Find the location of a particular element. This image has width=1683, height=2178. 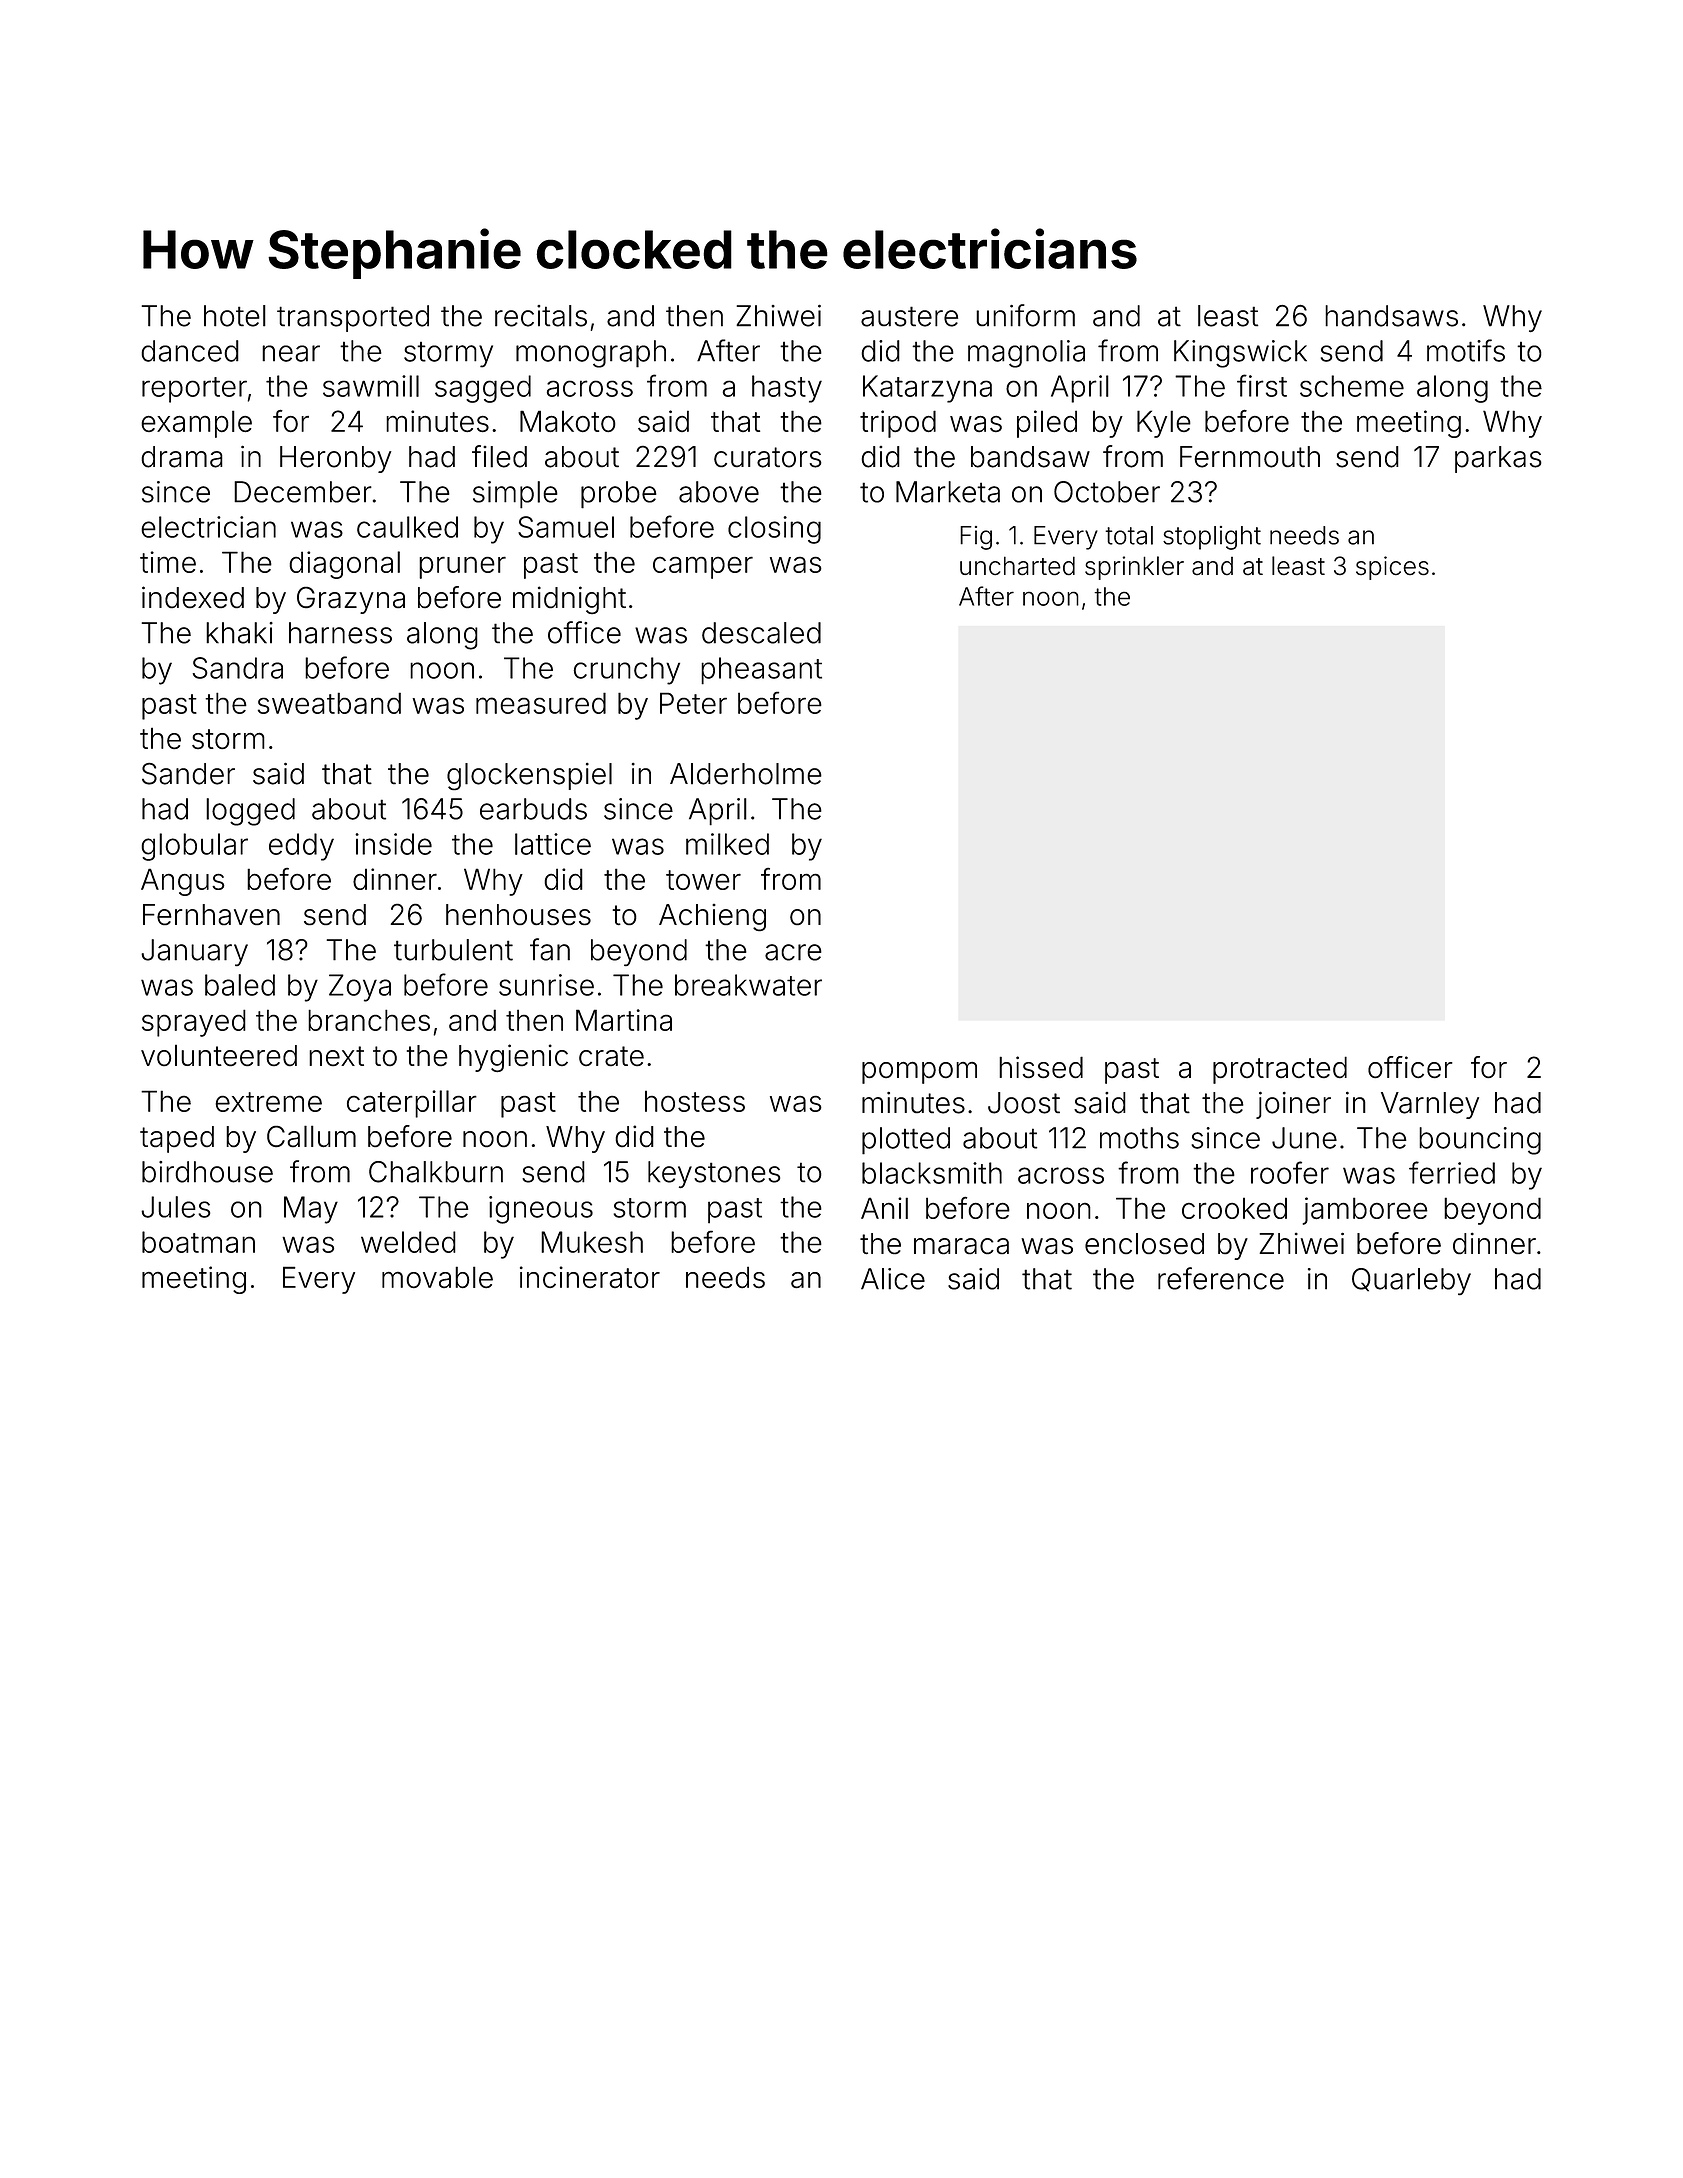

hissed is located at coordinates (1041, 1067).
